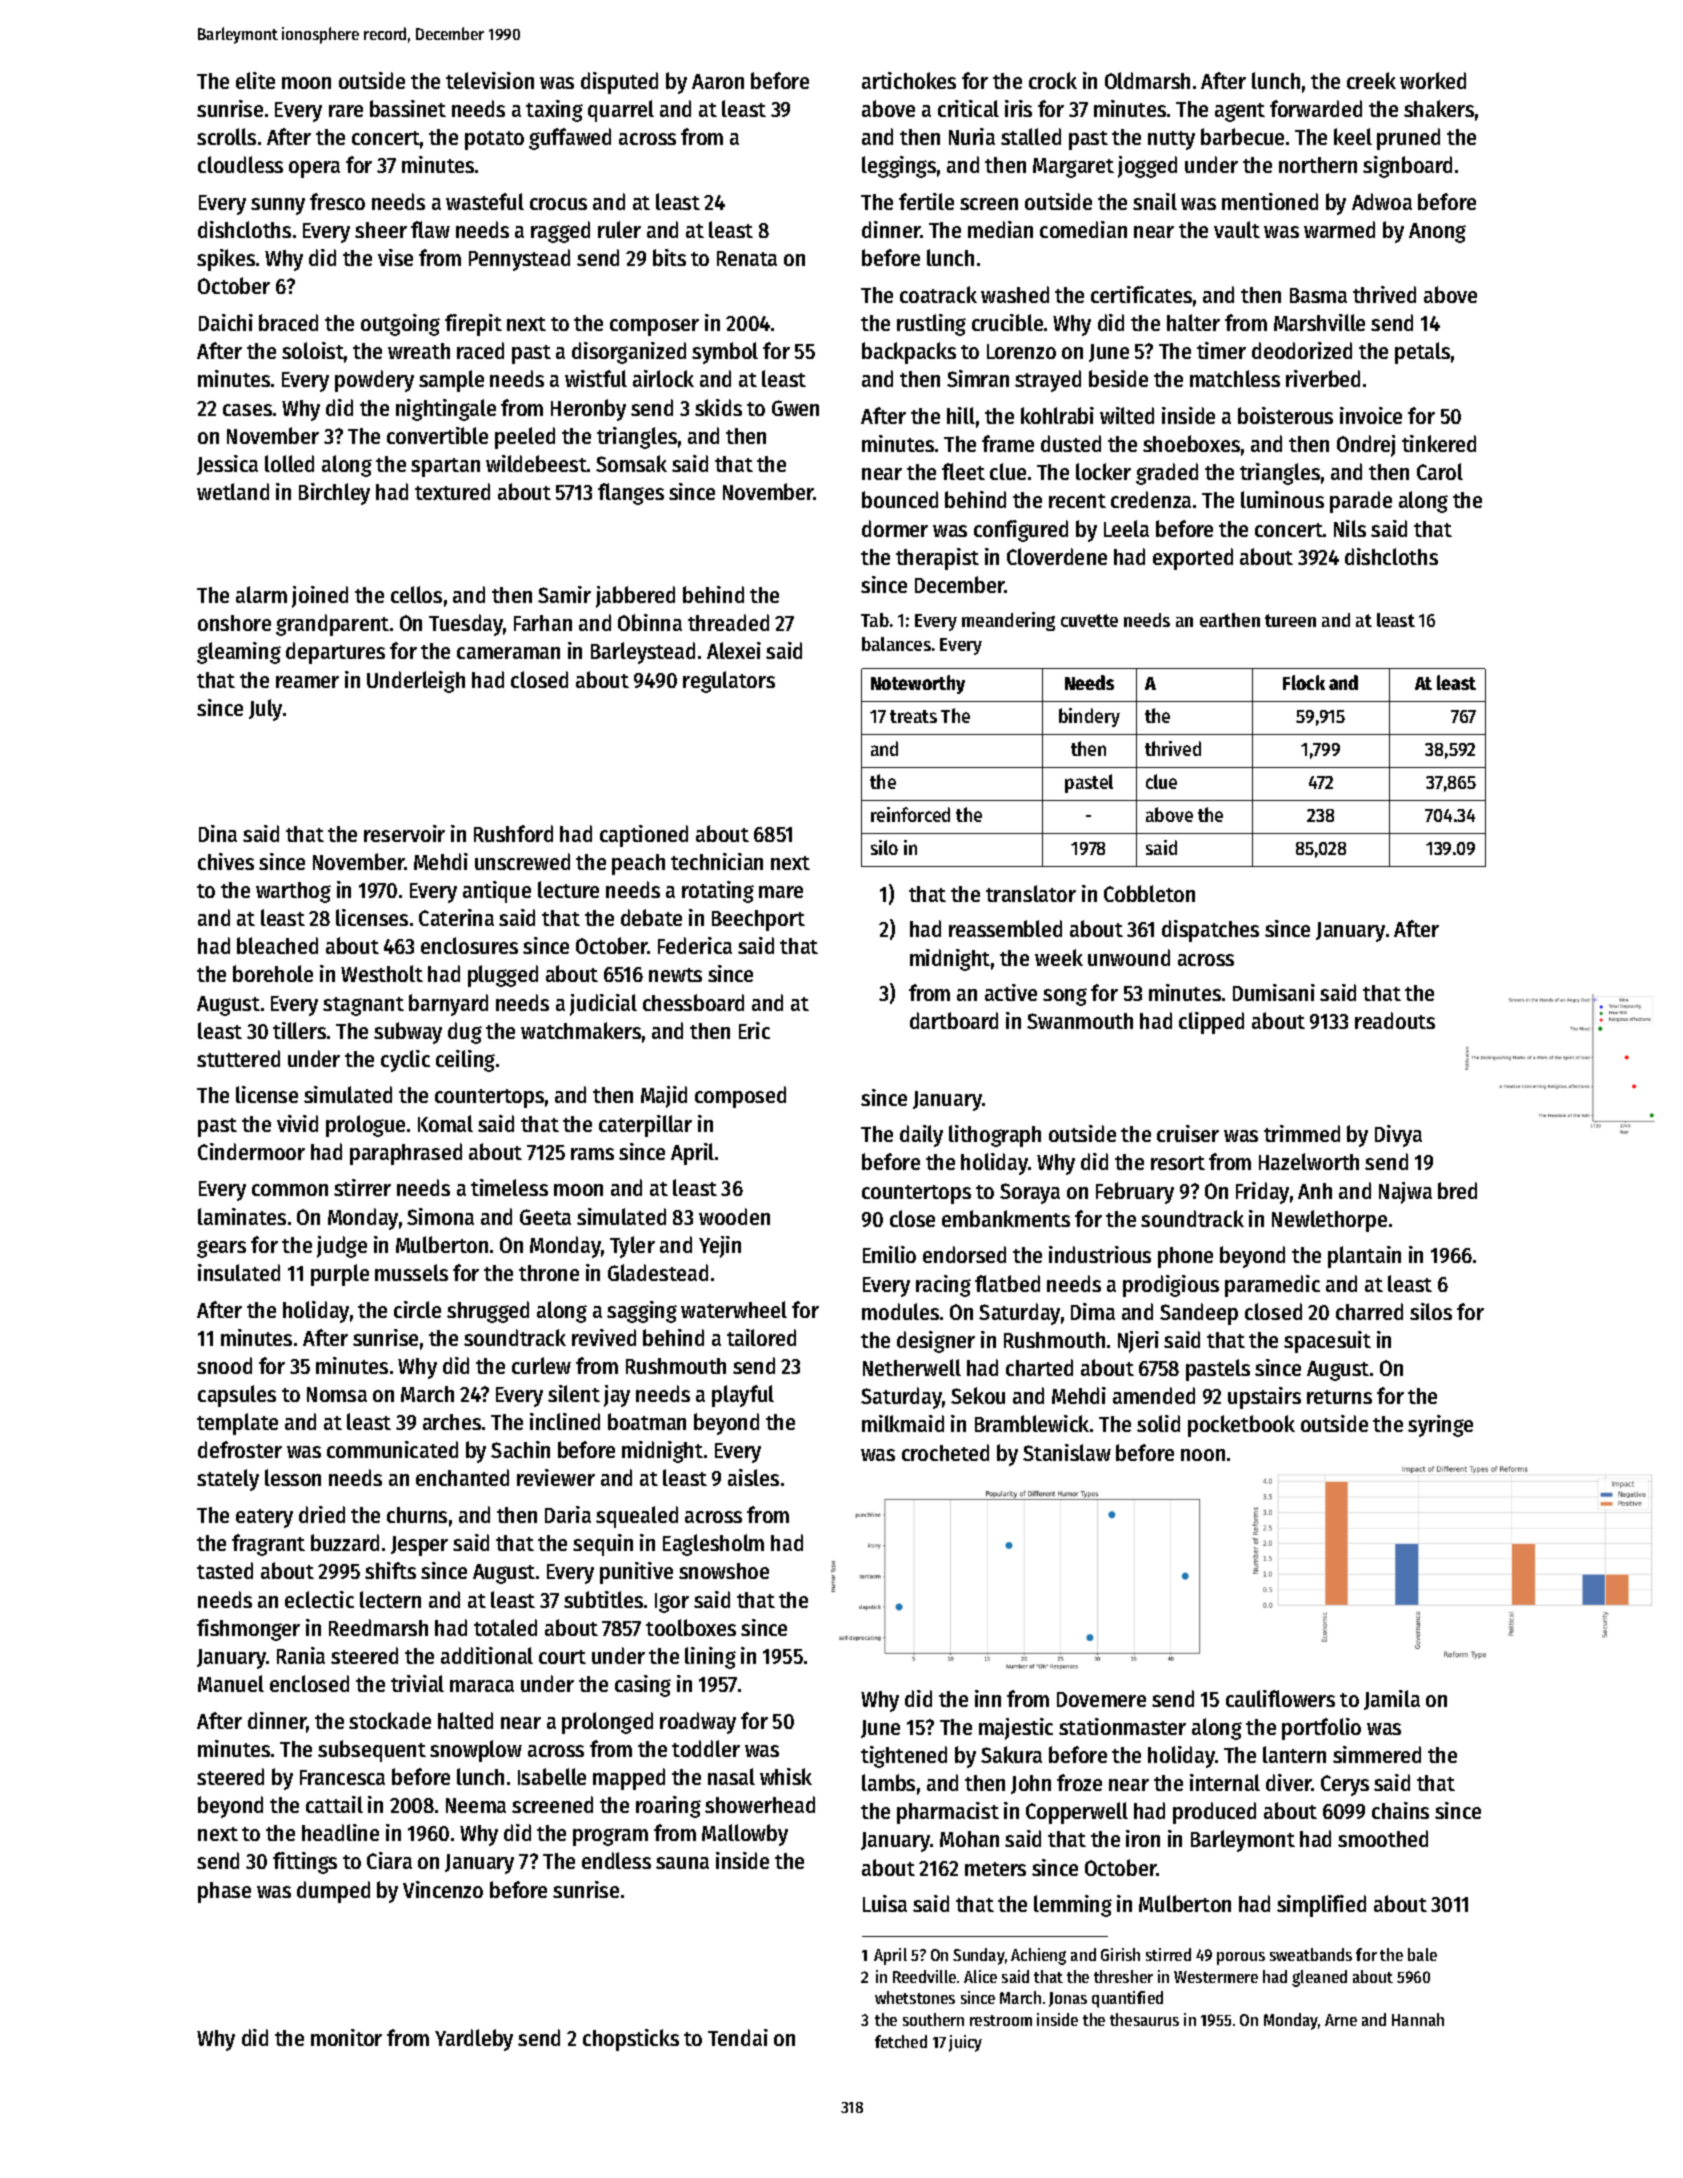 Image resolution: width=1683 pixels, height=2178 pixels. What do you see at coordinates (931, 325) in the image?
I see `rustling` at bounding box center [931, 325].
